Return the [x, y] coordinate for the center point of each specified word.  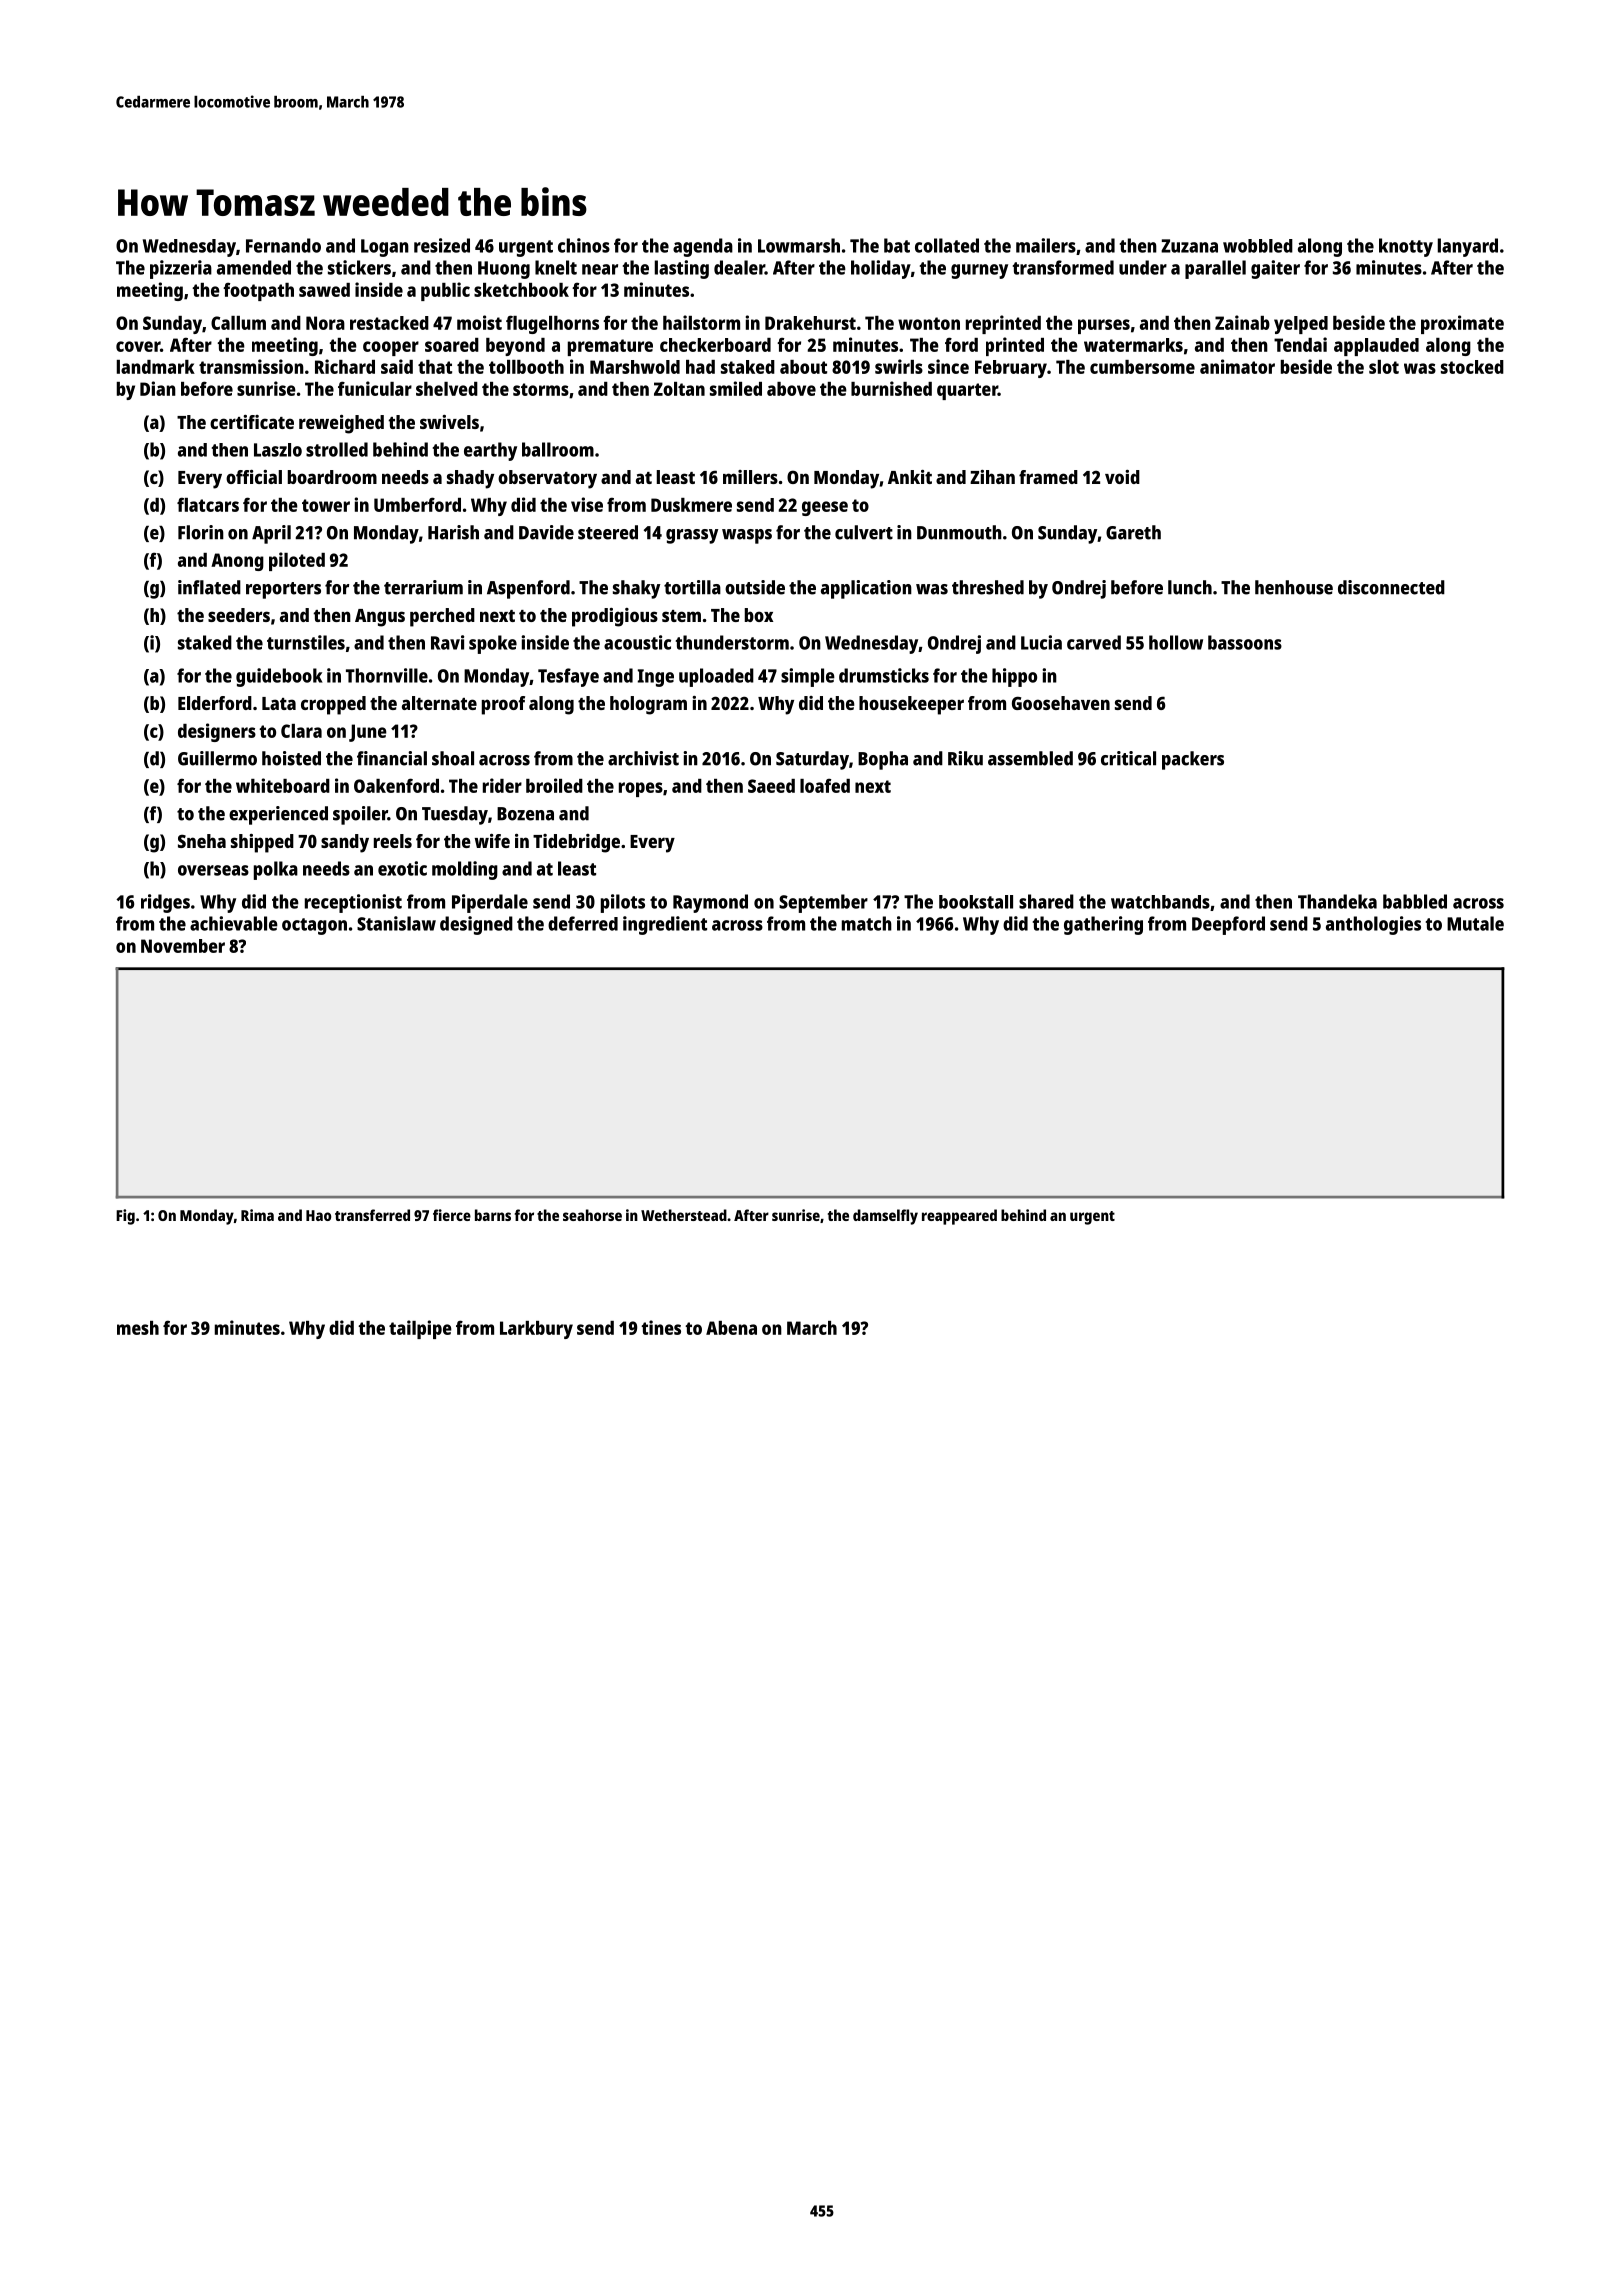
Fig [125, 1217]
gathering [1103, 925]
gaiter [1275, 269]
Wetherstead [684, 1215]
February [1011, 369]
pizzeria [181, 269]
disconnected [1391, 587]
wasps [747, 536]
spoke [493, 644]
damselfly [885, 1217]
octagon [314, 926]
